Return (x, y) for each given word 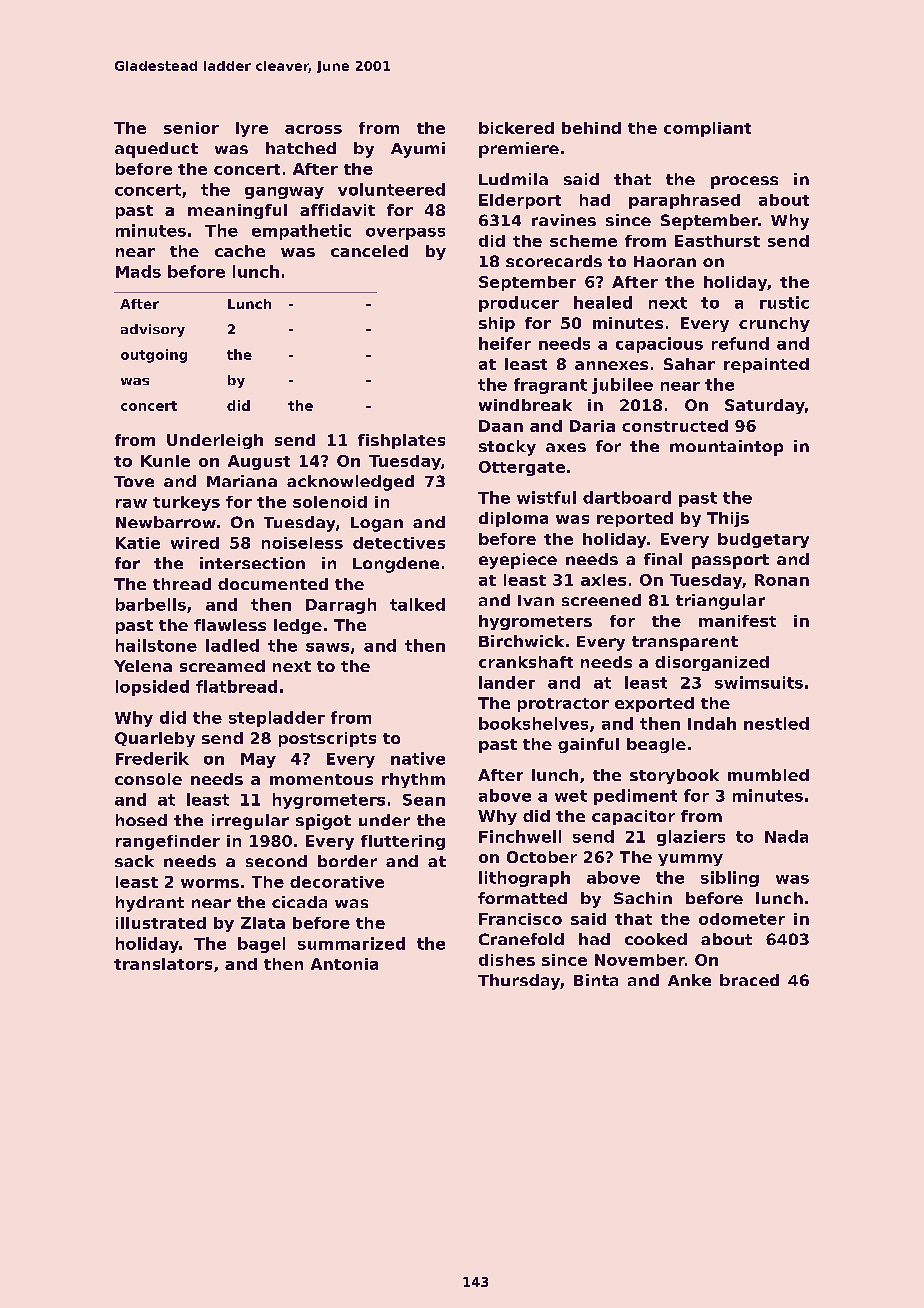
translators (163, 964)
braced (749, 980)
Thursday (519, 982)
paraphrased (684, 201)
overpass (405, 234)
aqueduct (156, 150)
